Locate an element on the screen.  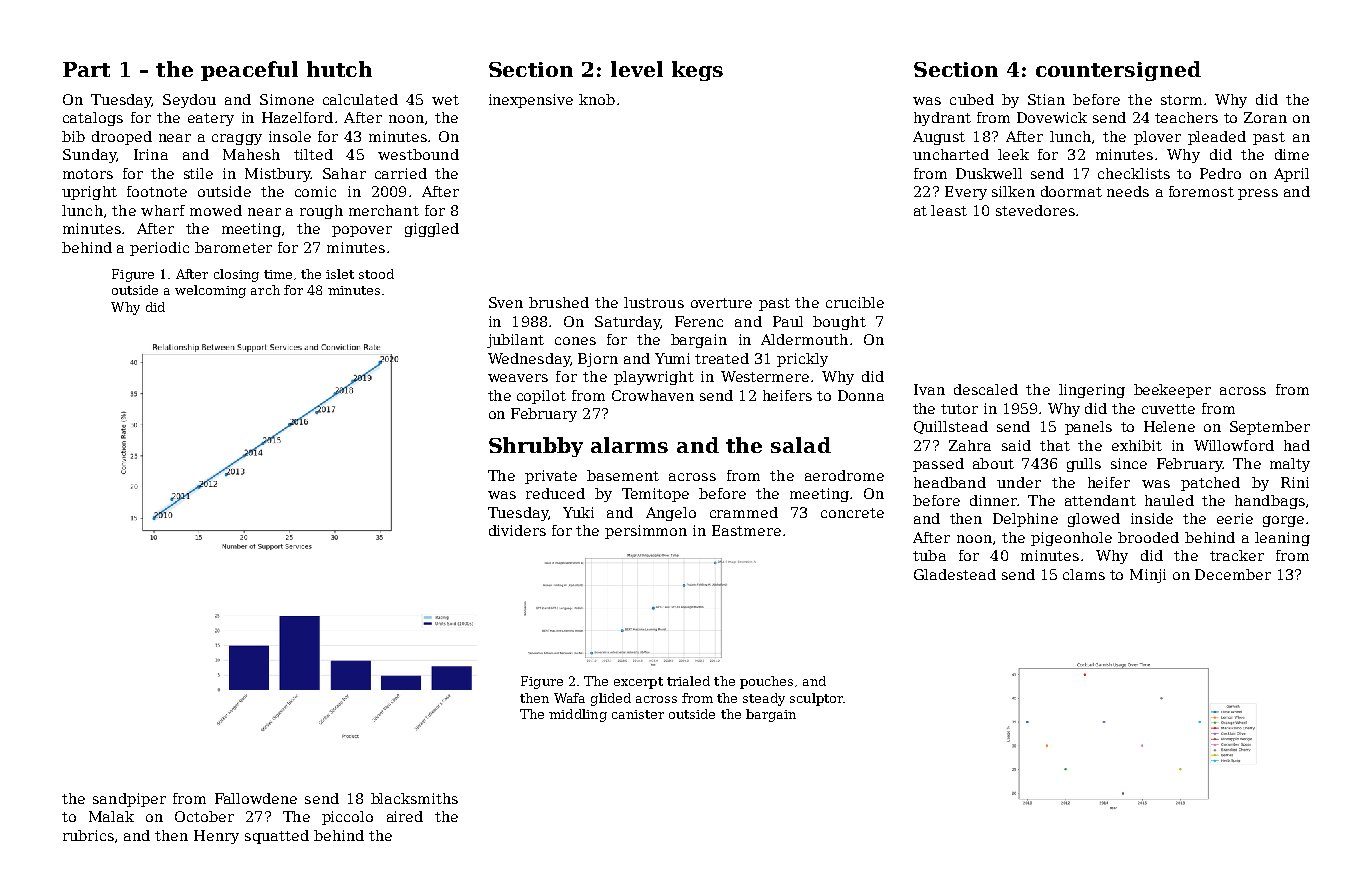
countersigned is located at coordinates (1118, 71).
